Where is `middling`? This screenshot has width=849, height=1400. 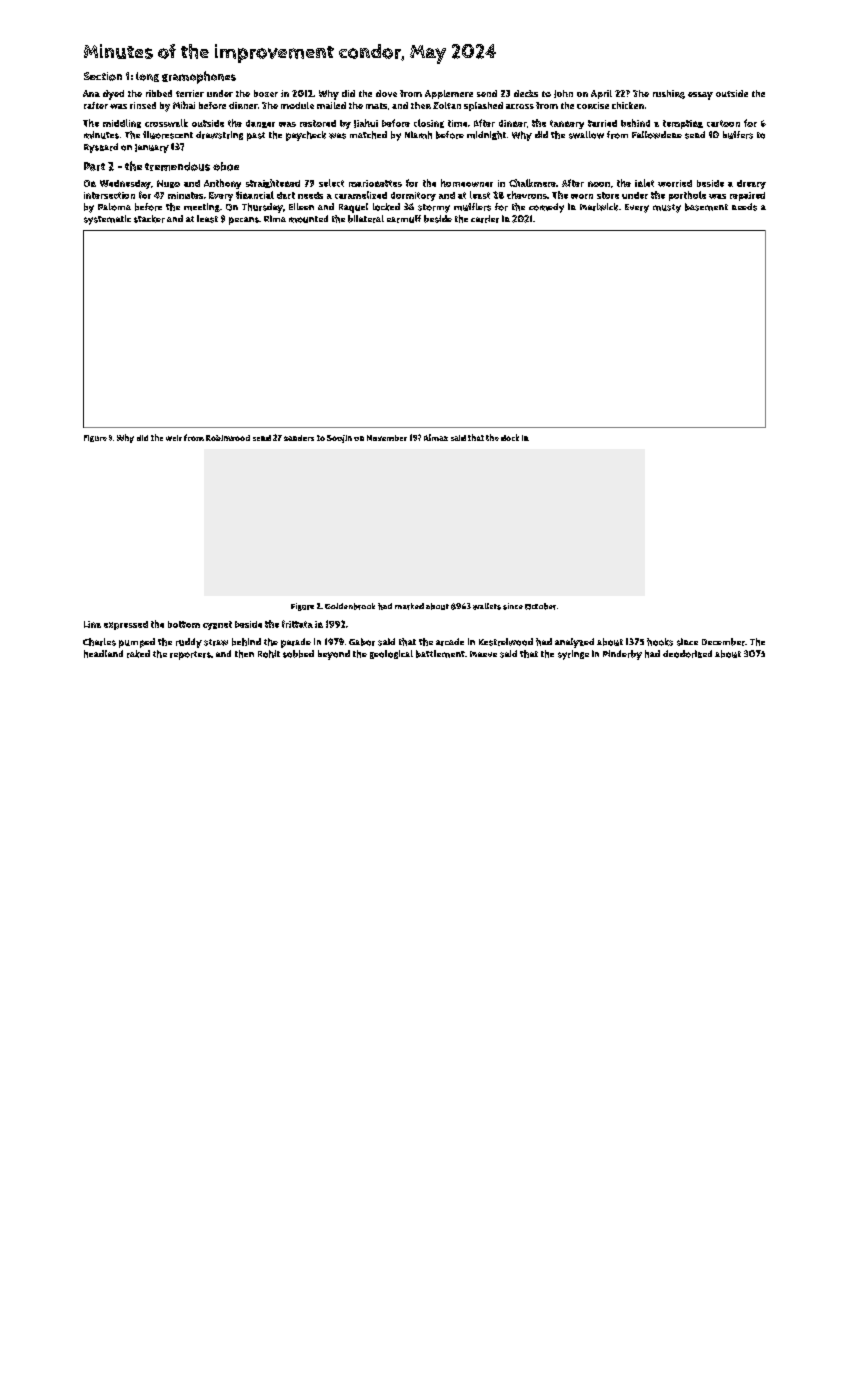 middling is located at coordinates (122, 123).
